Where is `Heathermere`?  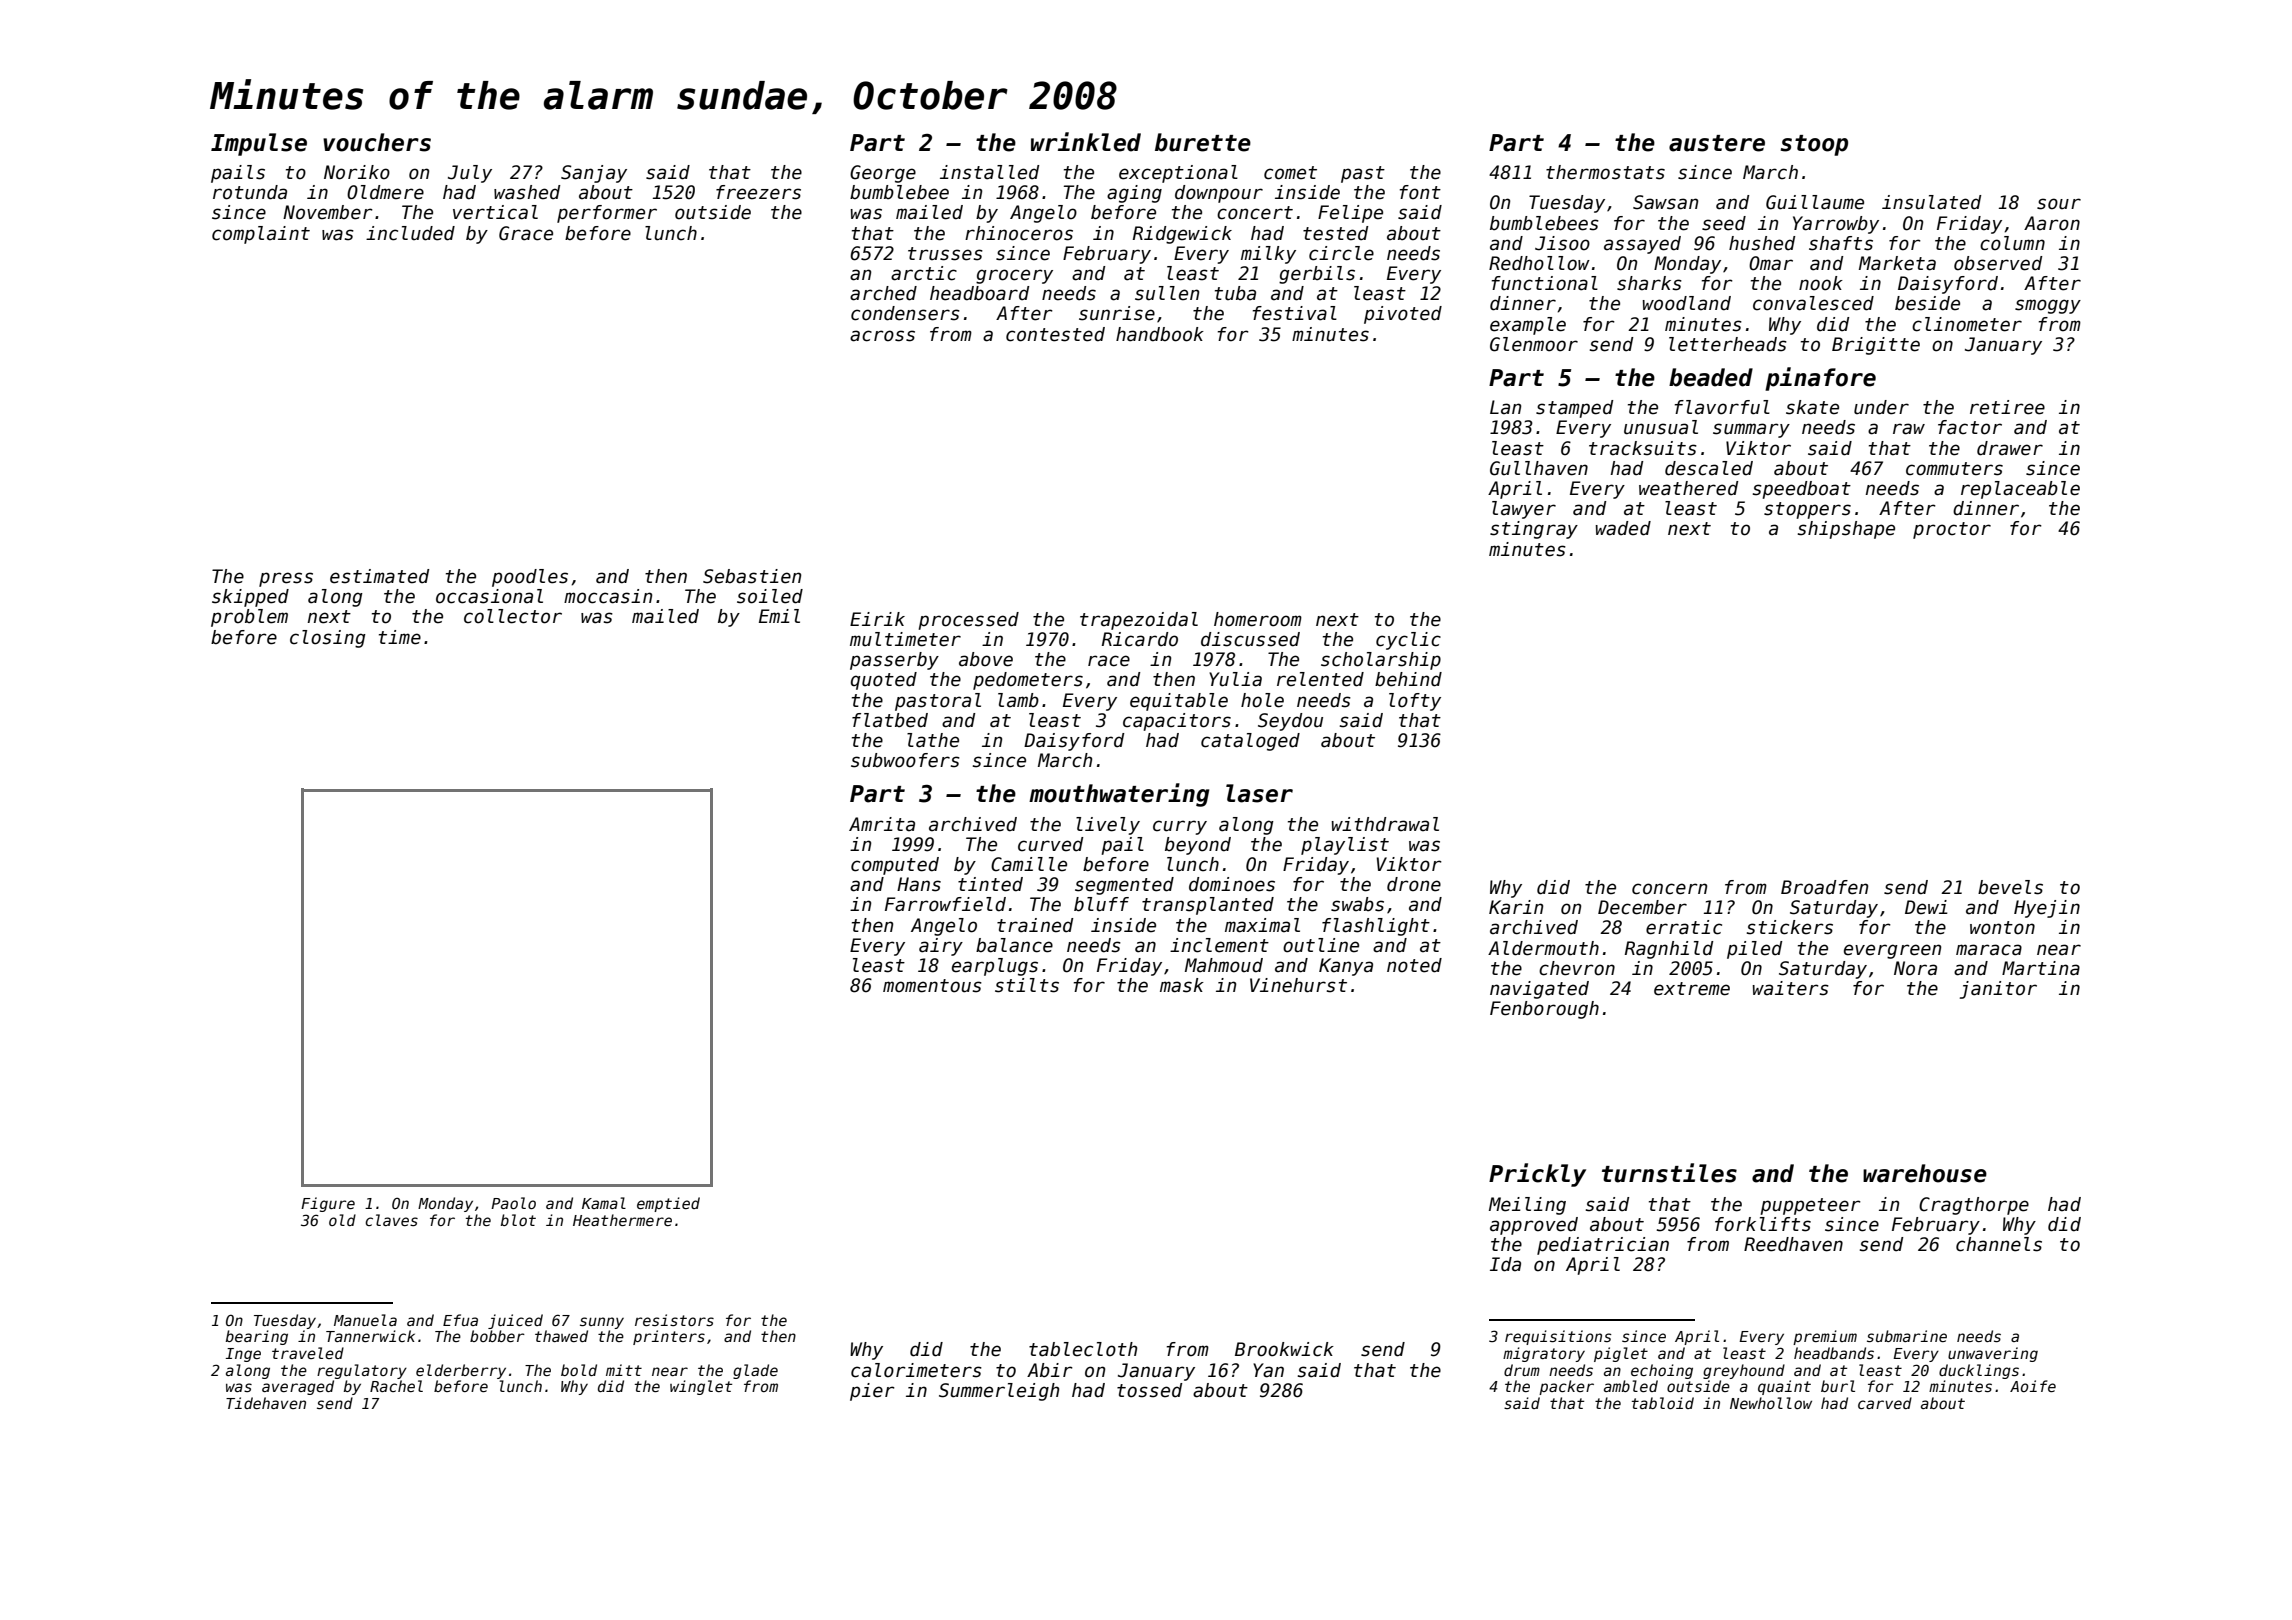 Heathermere is located at coordinates (622, 1220).
